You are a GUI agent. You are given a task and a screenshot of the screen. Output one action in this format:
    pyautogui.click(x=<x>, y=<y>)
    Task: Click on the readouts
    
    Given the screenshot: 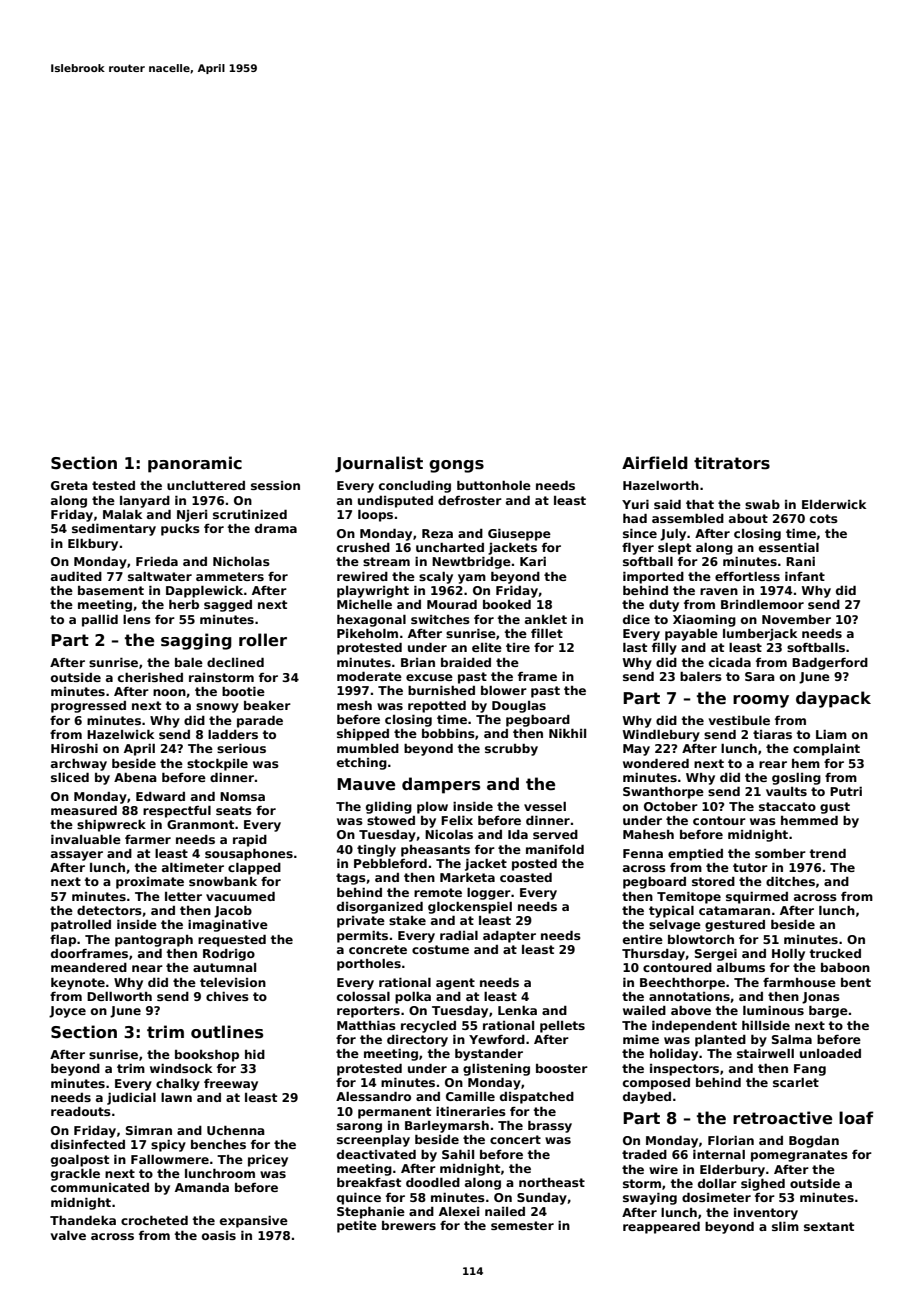 What is the action you would take?
    pyautogui.click(x=81, y=1111)
